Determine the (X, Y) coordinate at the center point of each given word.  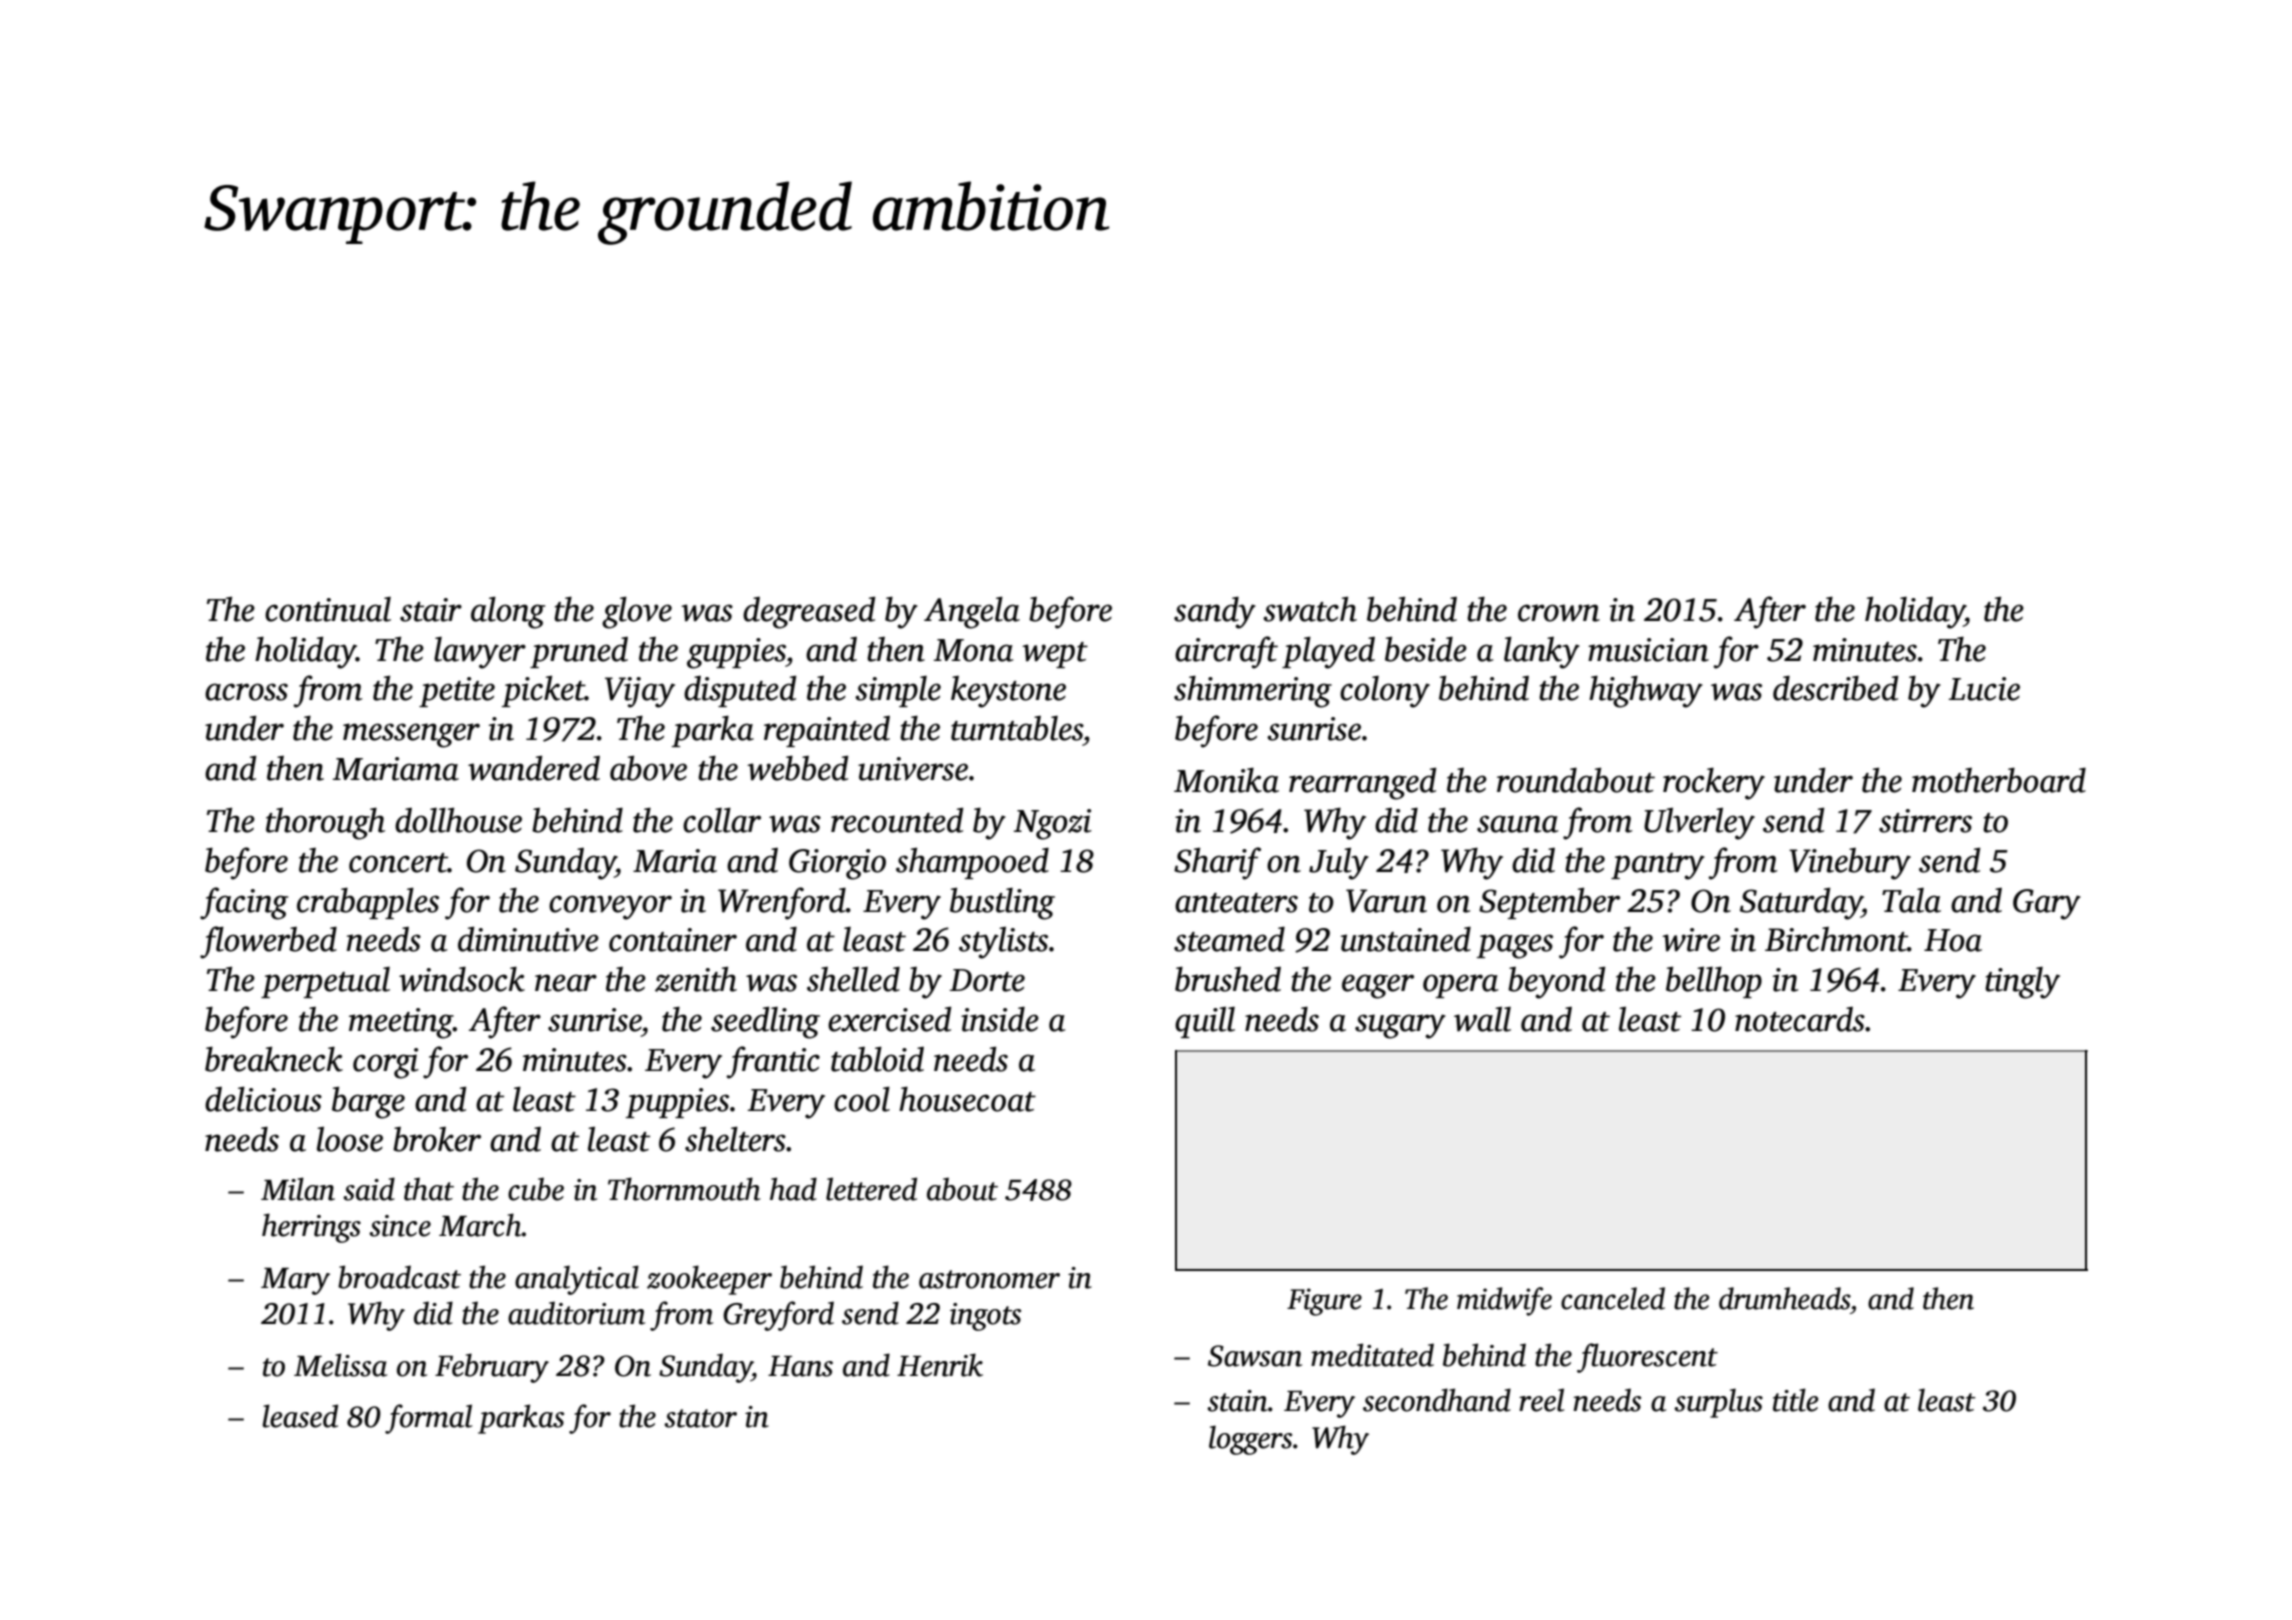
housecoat (967, 1099)
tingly (2022, 983)
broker (437, 1139)
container (673, 940)
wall (1482, 1019)
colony (1385, 692)
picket (543, 691)
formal (428, 1419)
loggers (1250, 1440)
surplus (1718, 1403)
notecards (1800, 1019)
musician (1648, 650)
